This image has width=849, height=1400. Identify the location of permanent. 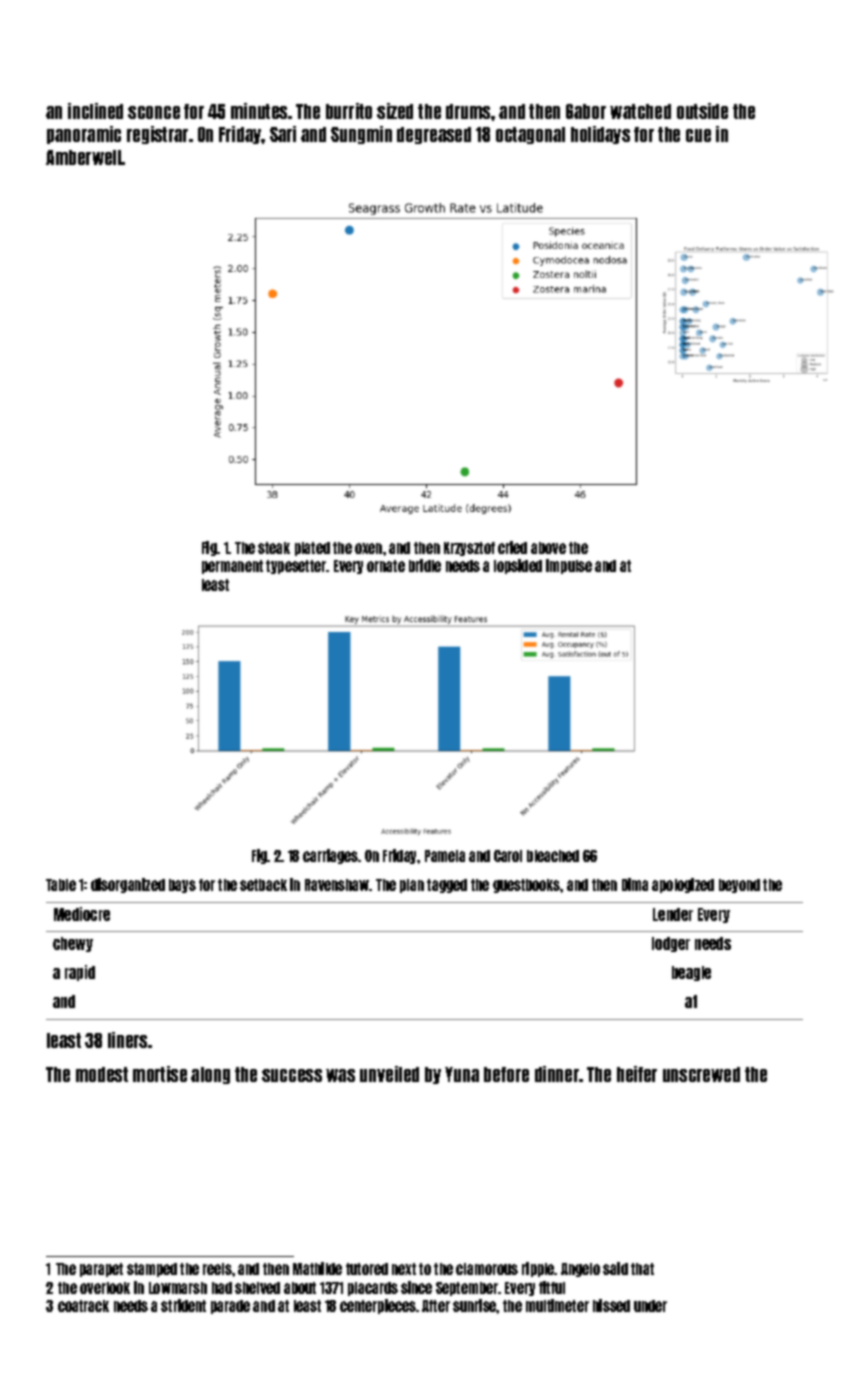
(232, 567).
